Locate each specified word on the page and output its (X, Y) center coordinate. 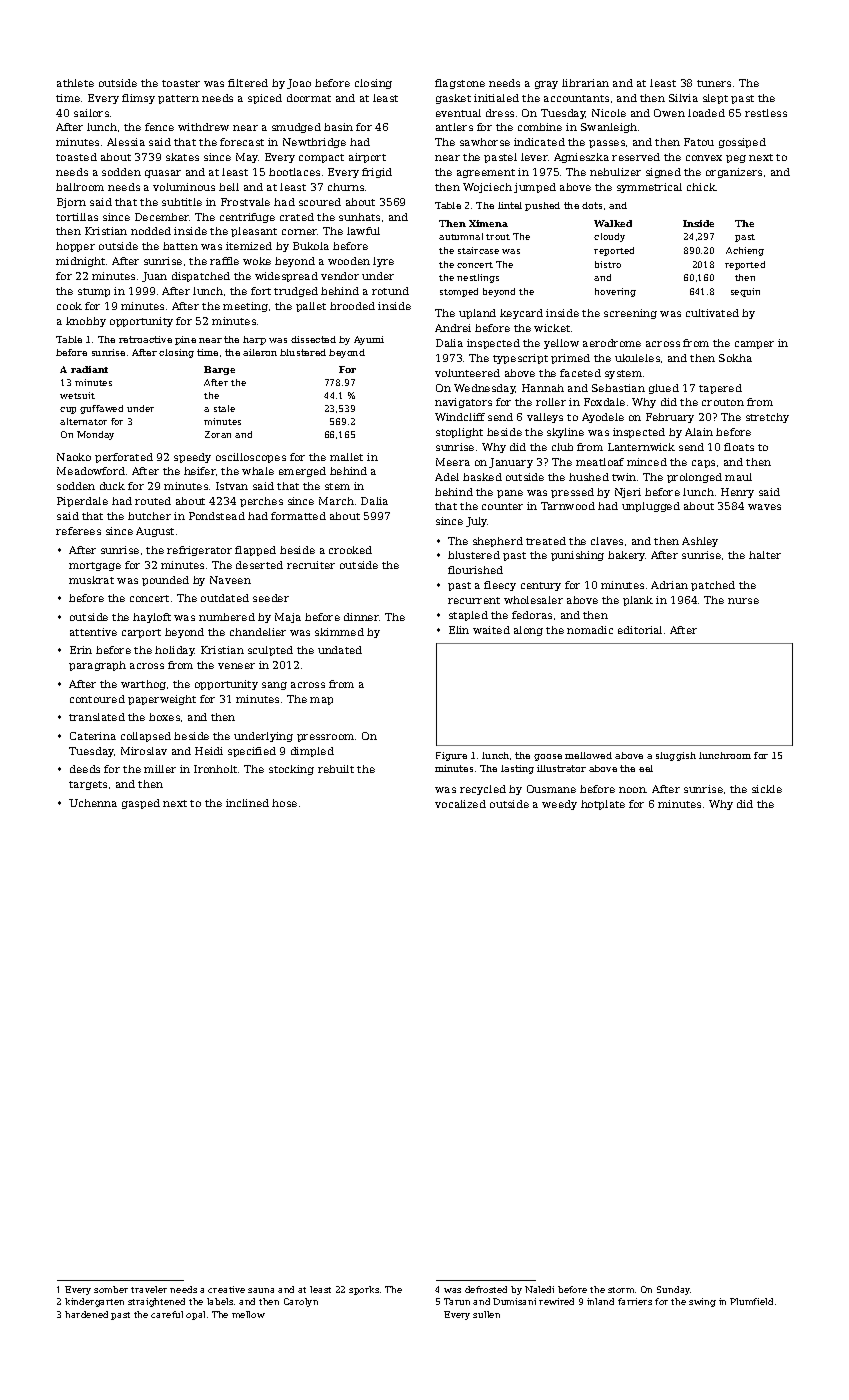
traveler (149, 1289)
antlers (454, 127)
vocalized (460, 804)
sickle (767, 789)
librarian (585, 83)
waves (764, 507)
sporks (364, 1290)
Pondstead (217, 516)
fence (159, 127)
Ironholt (215, 769)
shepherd (498, 542)
